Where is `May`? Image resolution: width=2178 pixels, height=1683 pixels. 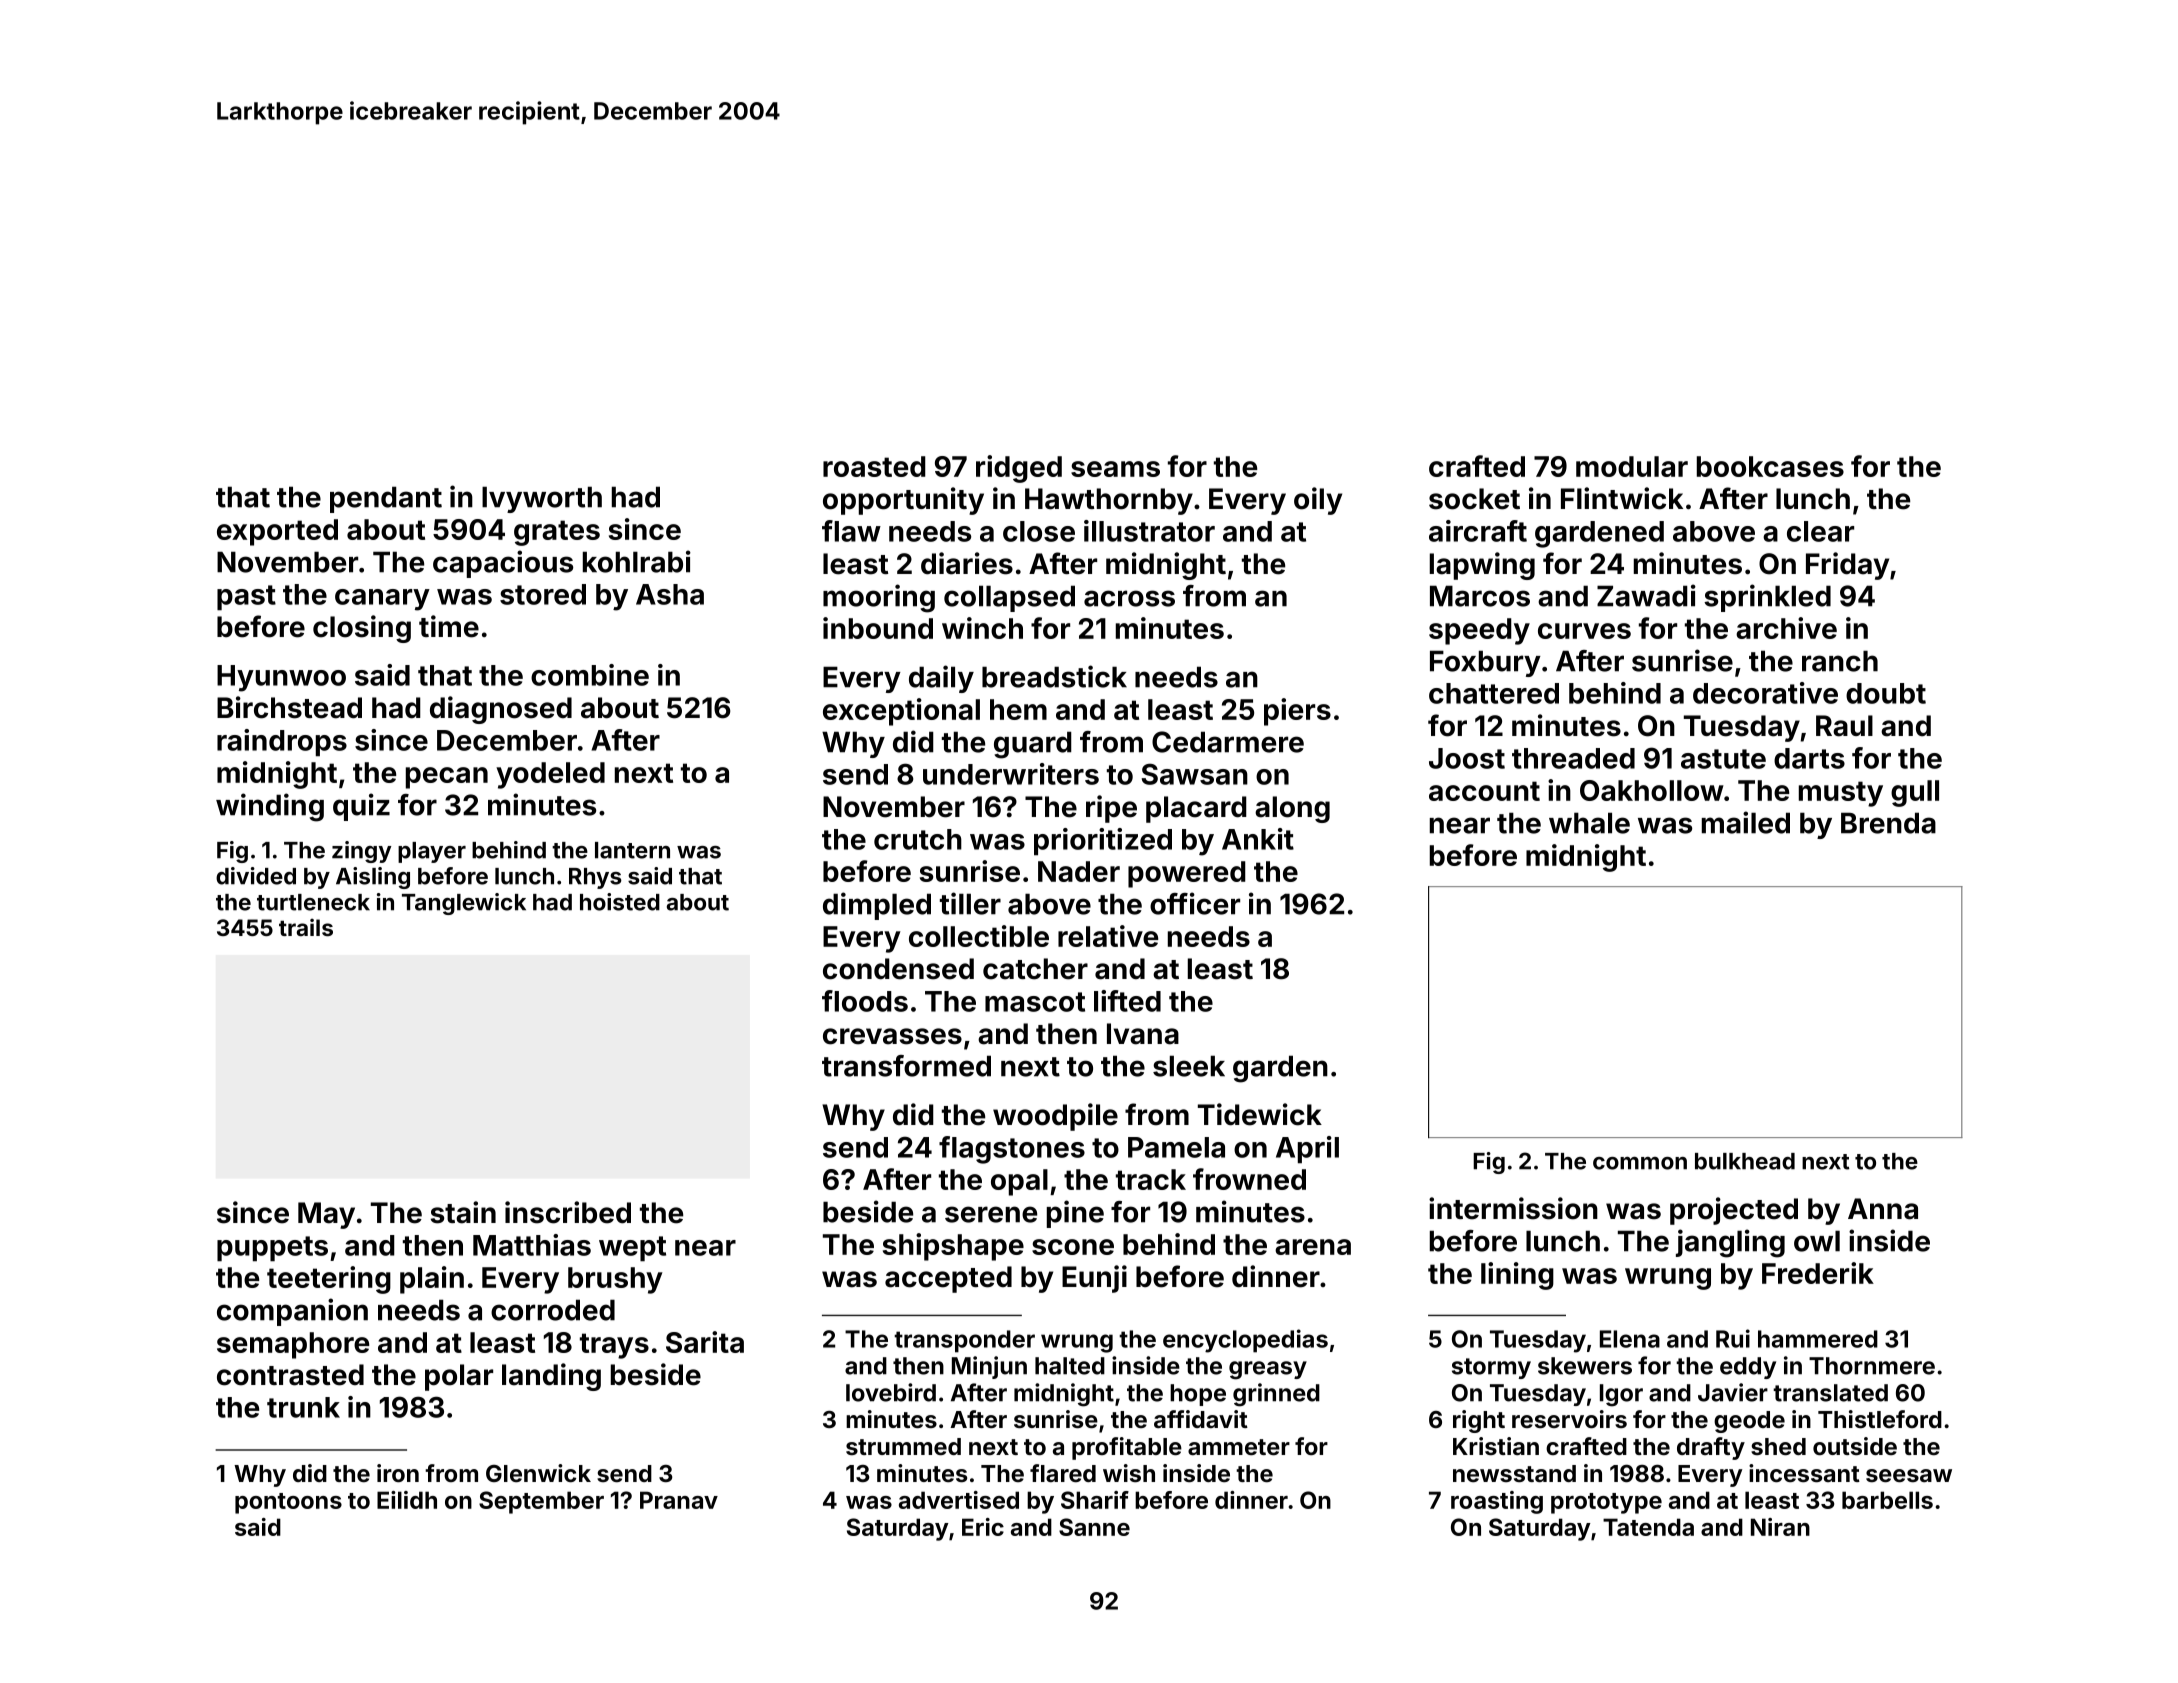
May is located at coordinates (326, 1215).
